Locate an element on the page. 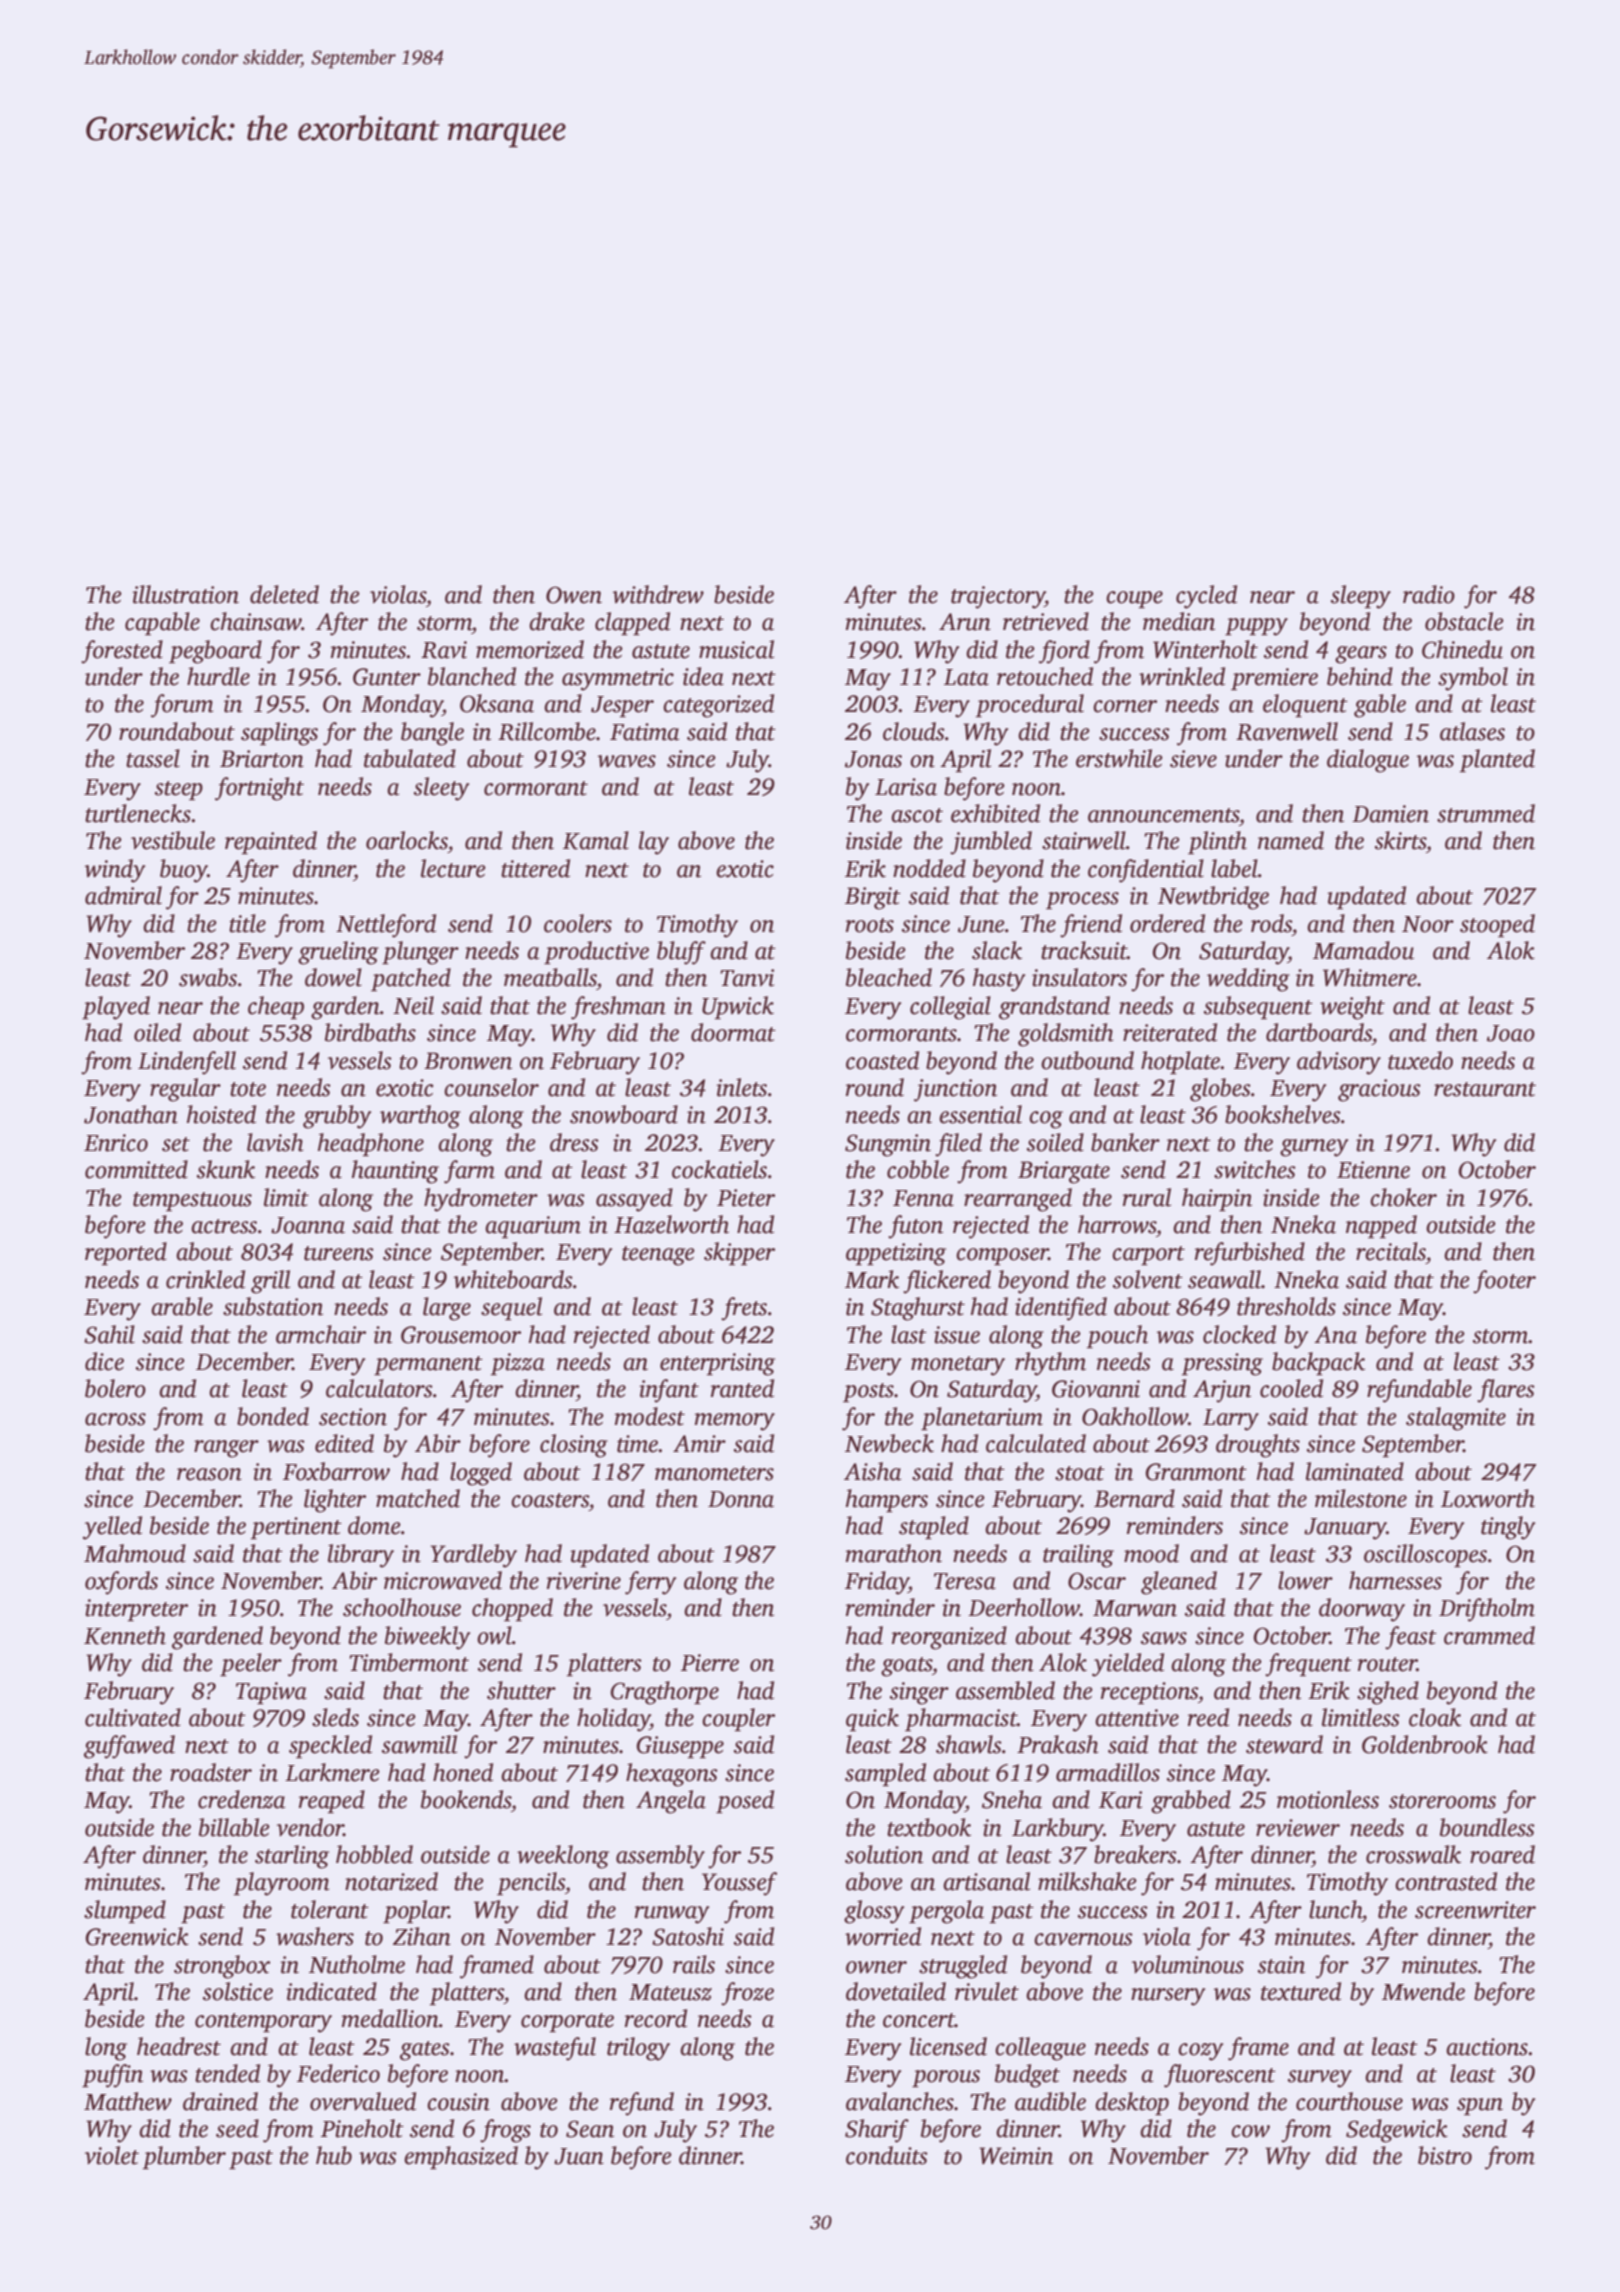  bonded is located at coordinates (273, 1416).
